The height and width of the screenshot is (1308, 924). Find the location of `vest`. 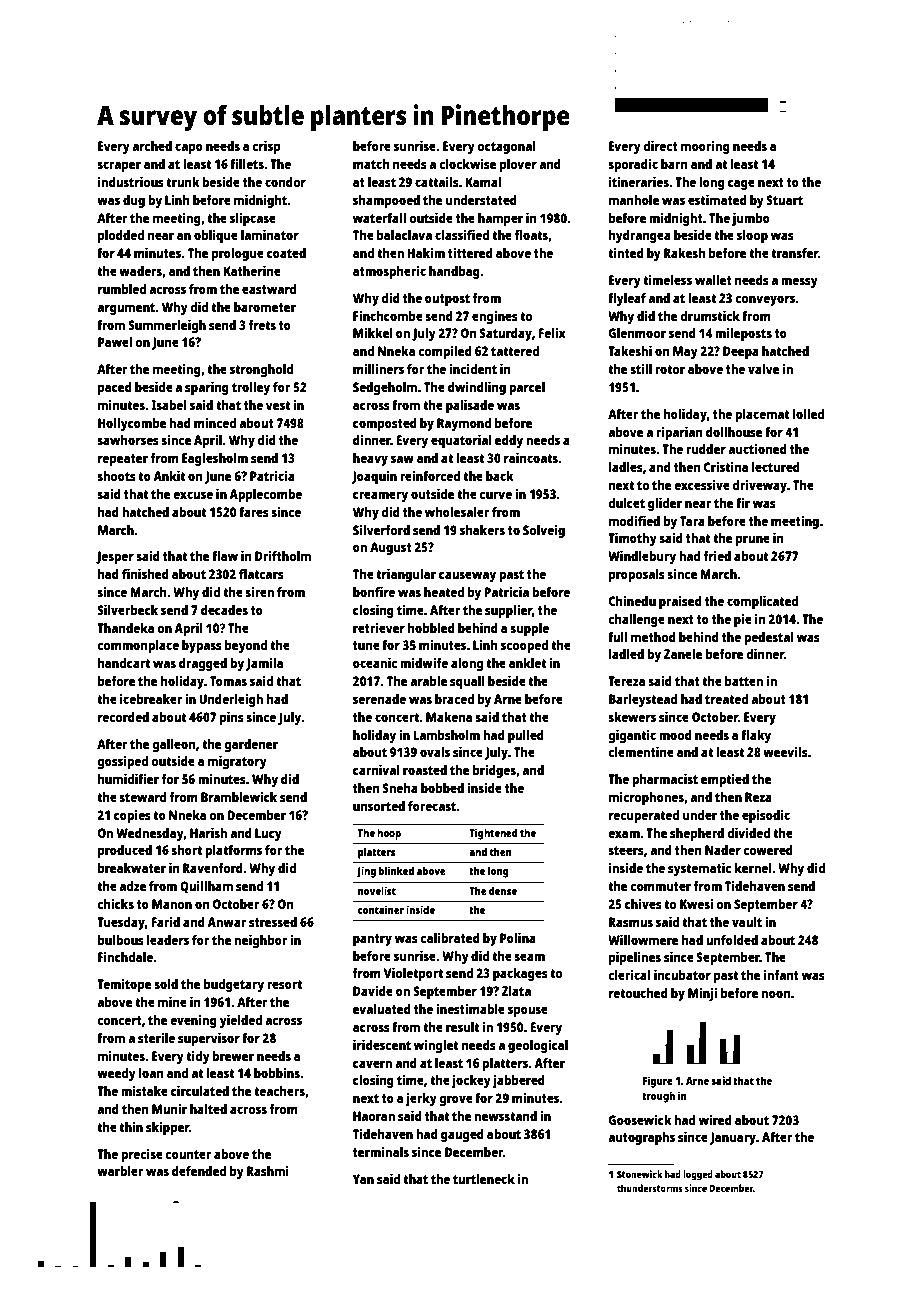

vest is located at coordinates (278, 405).
